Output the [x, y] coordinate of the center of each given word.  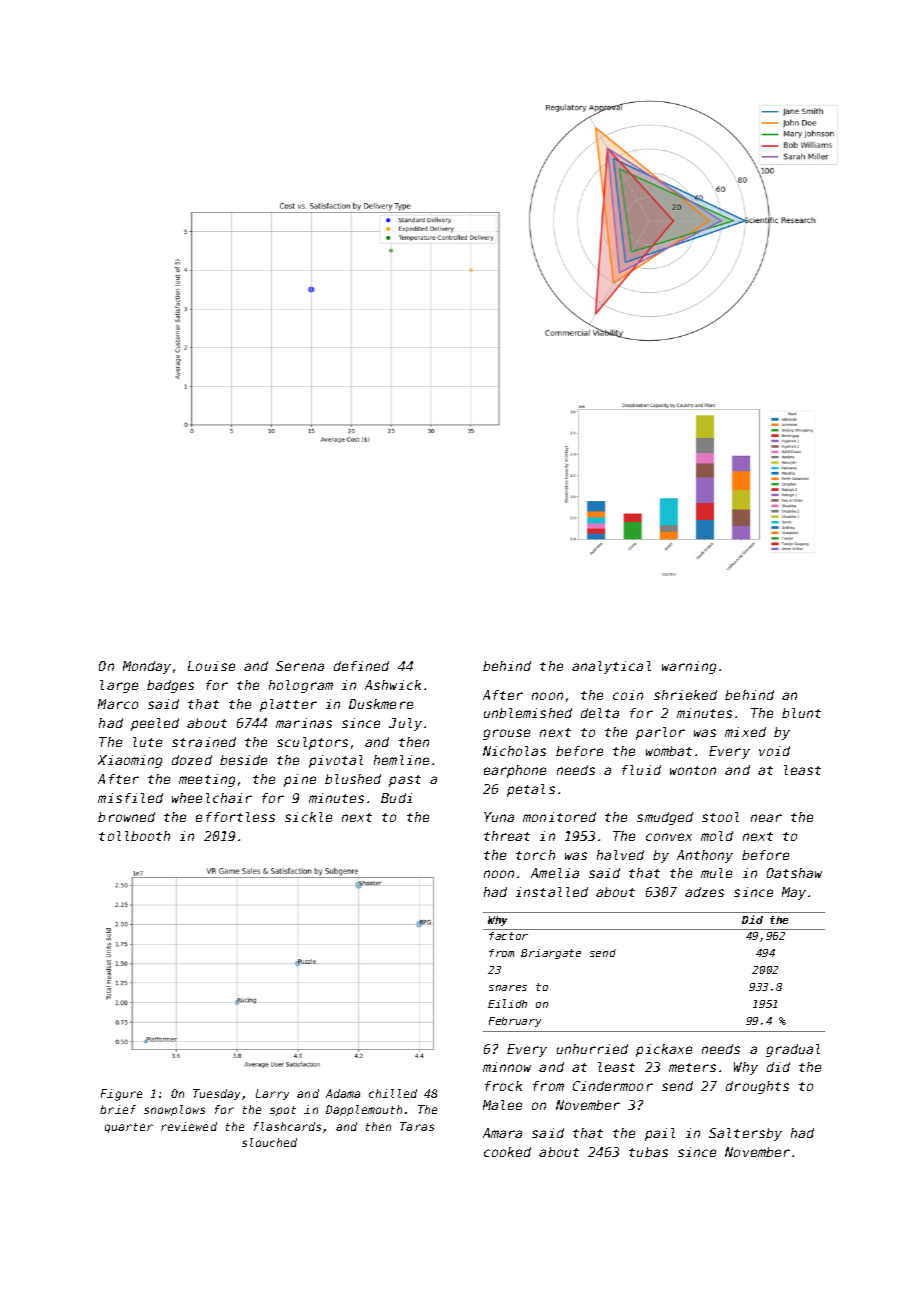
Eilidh [507, 1003]
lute [147, 742]
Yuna [499, 817]
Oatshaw [794, 873]
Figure [121, 1095]
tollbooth [134, 836]
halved [620, 855]
